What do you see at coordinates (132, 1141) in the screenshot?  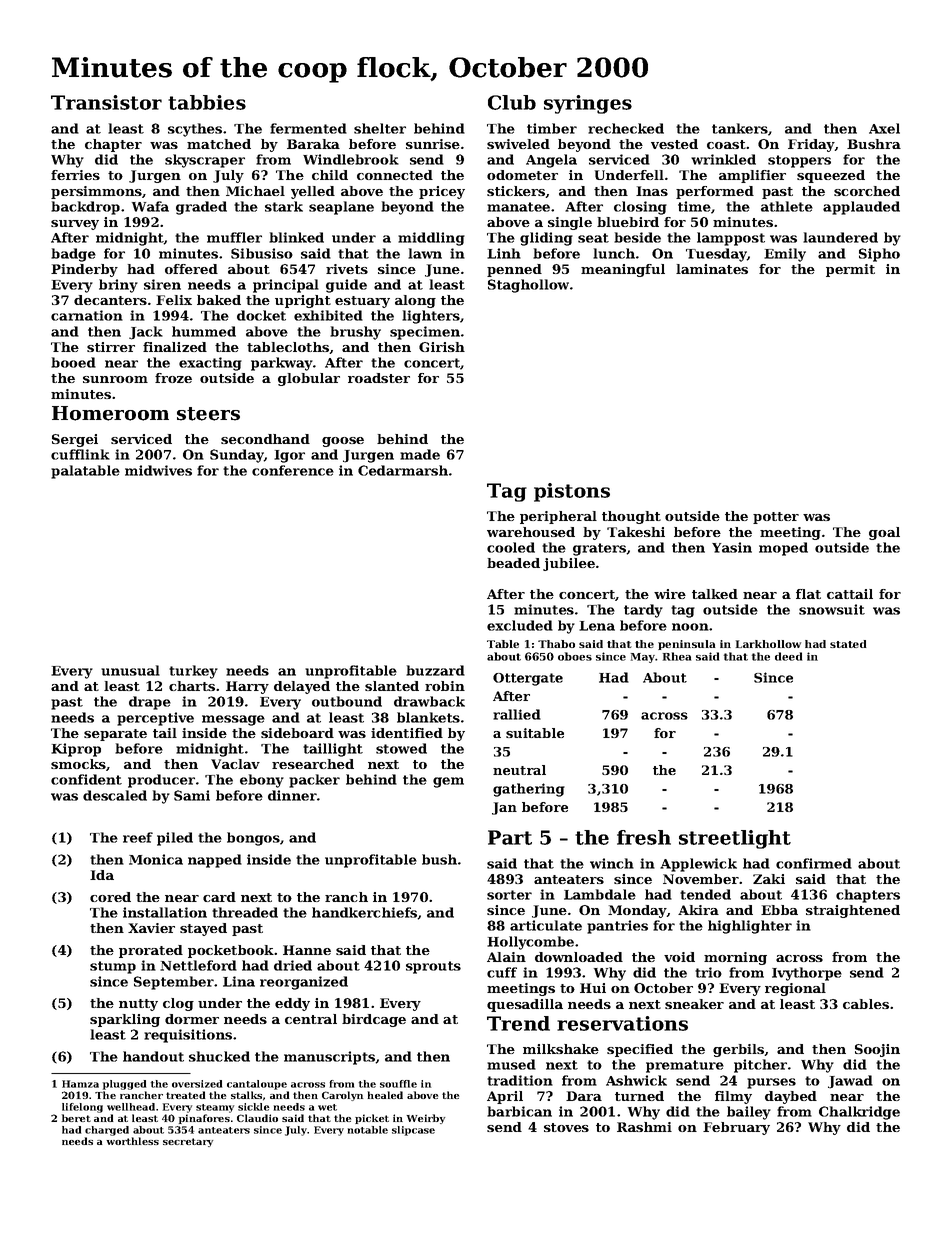 I see `worthless` at bounding box center [132, 1141].
